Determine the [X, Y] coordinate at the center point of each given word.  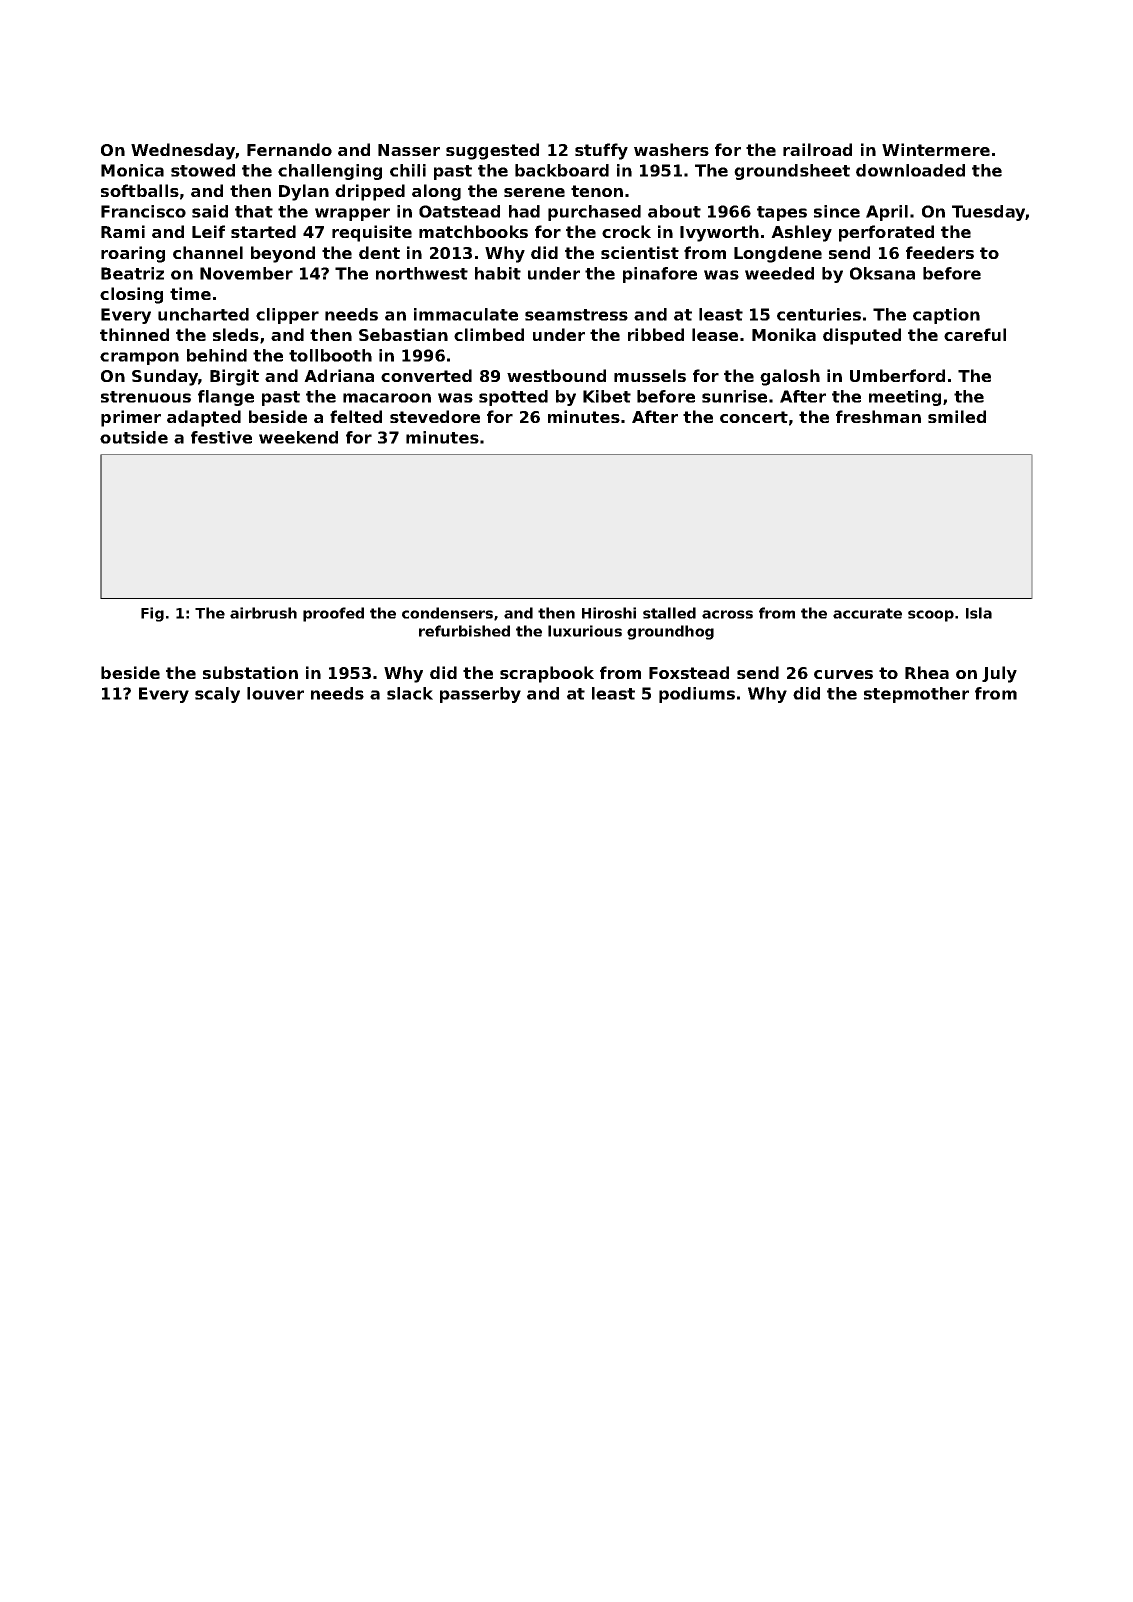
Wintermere [936, 149]
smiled [957, 416]
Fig [152, 614]
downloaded [910, 170]
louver [275, 693]
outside [134, 437]
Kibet [607, 396]
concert [754, 417]
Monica [132, 170]
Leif [208, 231]
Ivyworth [719, 233]
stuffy [601, 151]
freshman [878, 416]
